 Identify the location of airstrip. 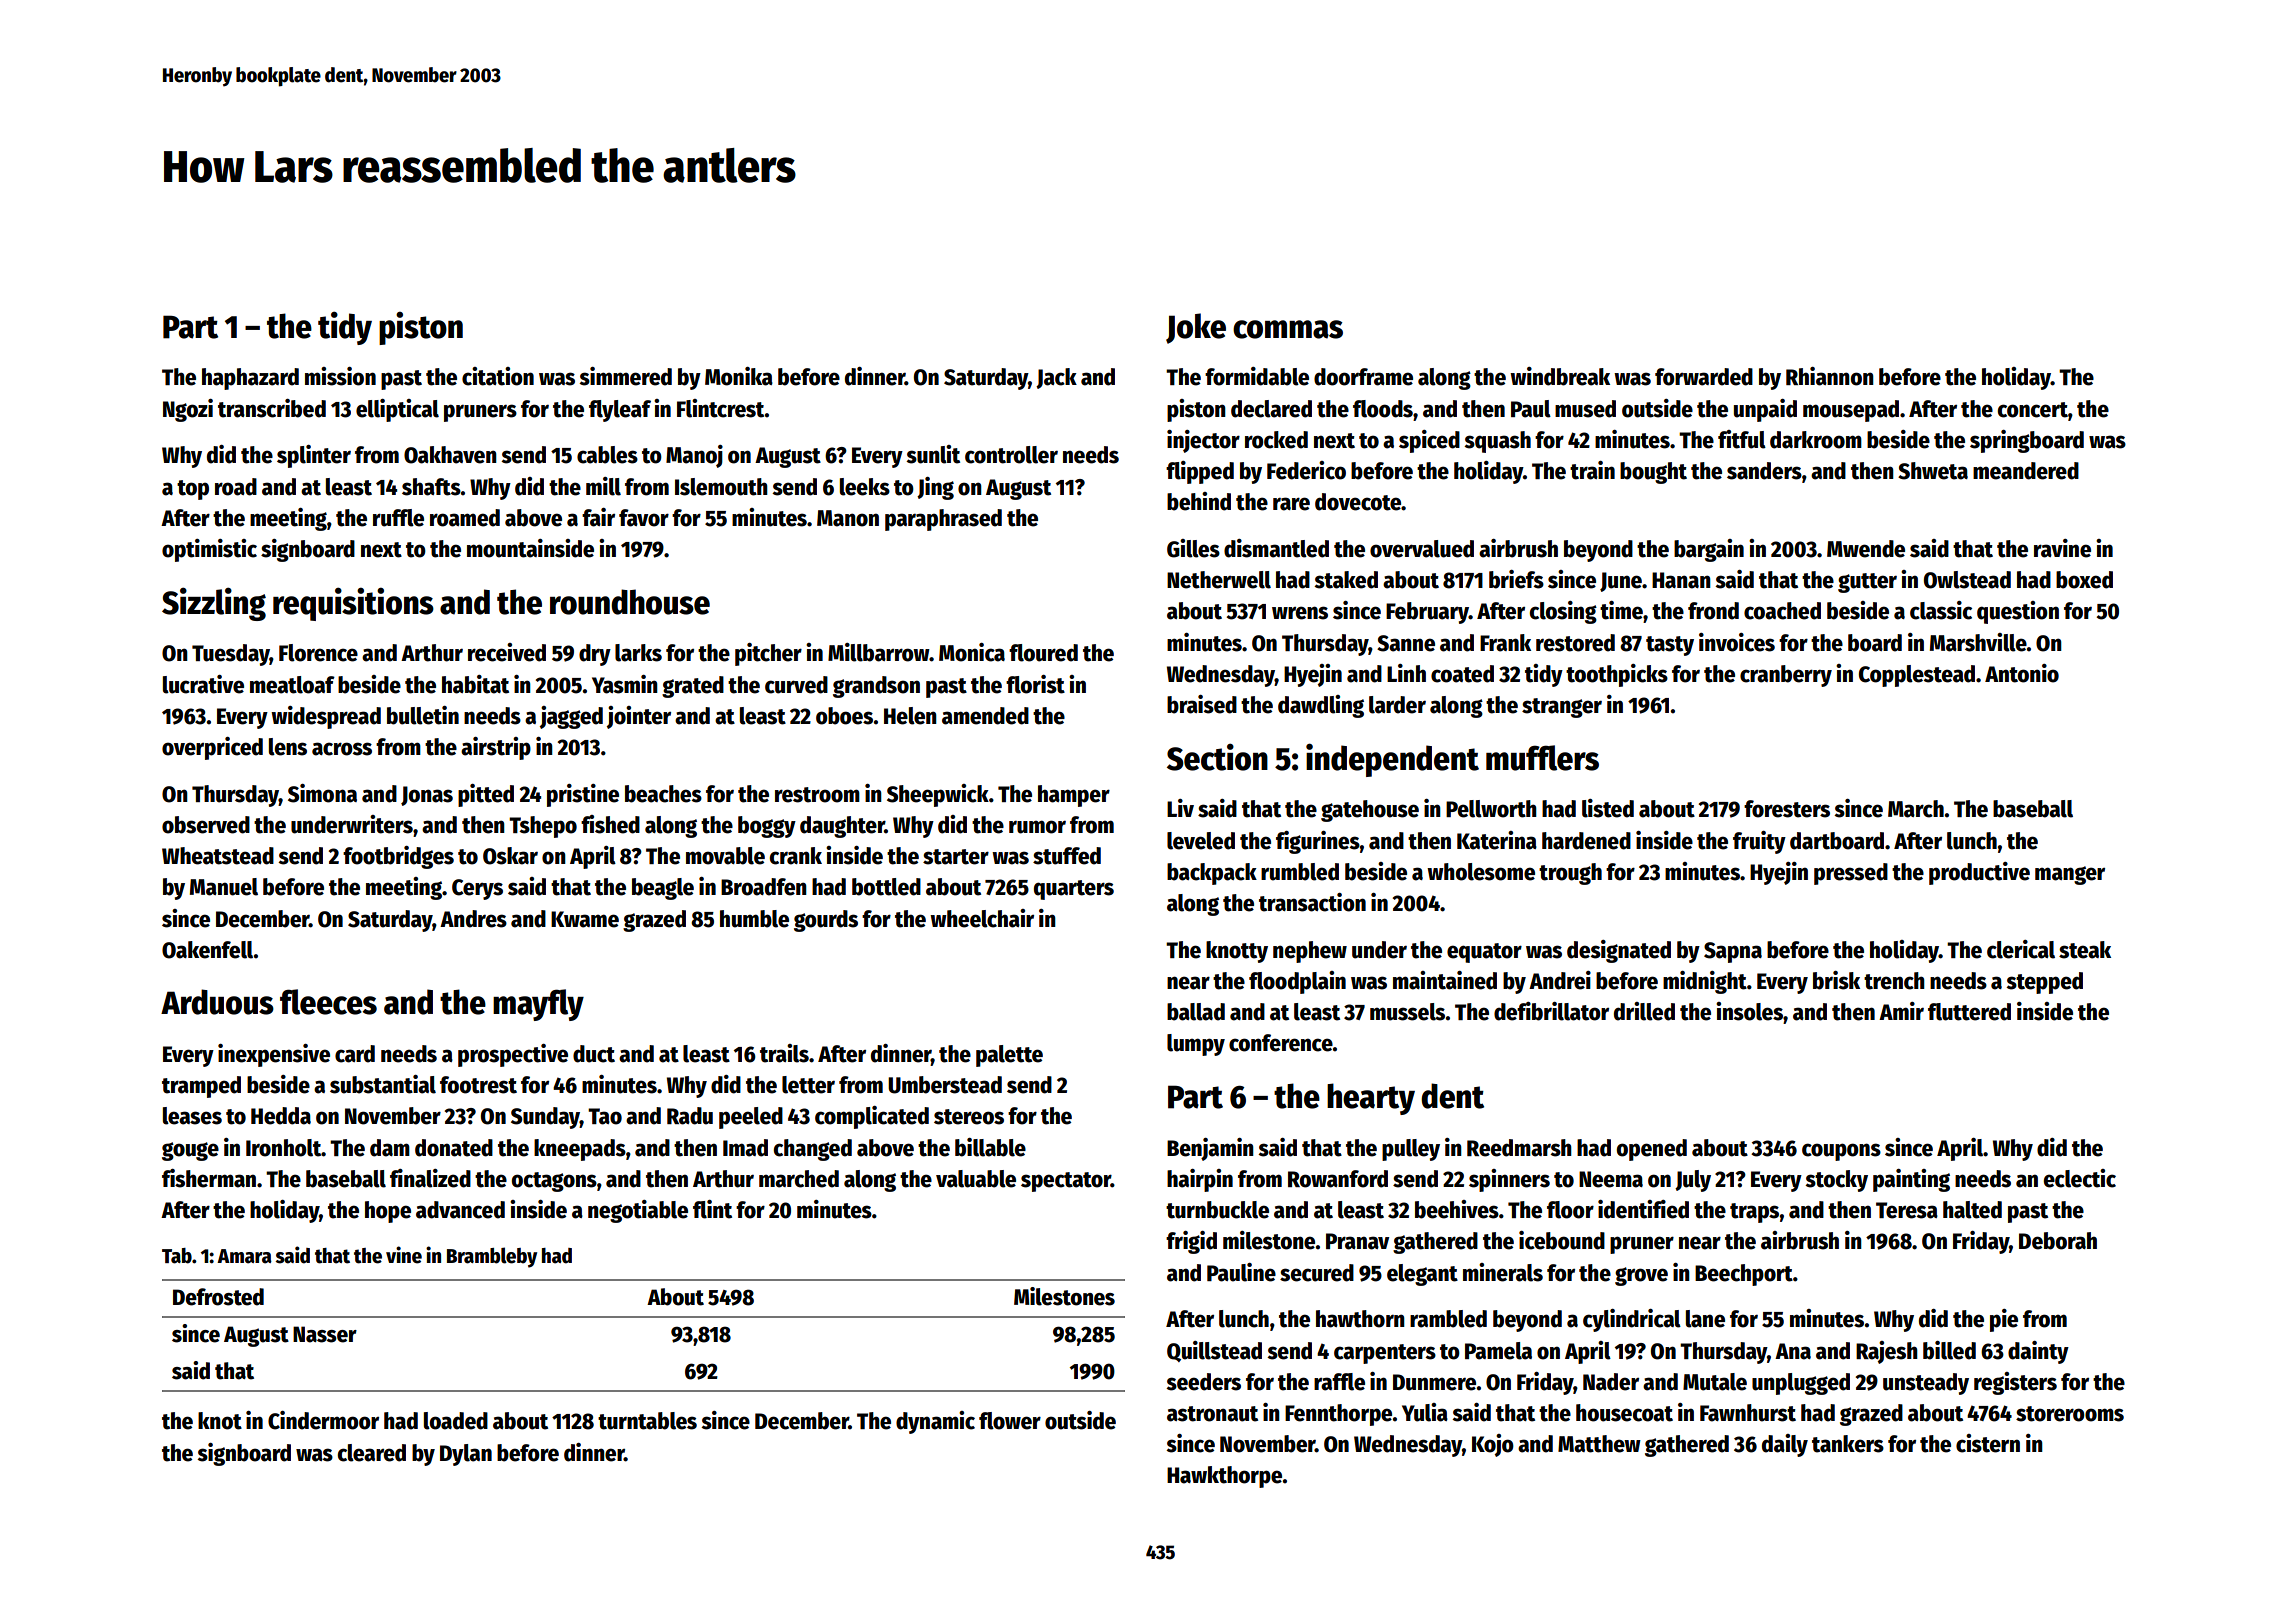
(496, 748).
